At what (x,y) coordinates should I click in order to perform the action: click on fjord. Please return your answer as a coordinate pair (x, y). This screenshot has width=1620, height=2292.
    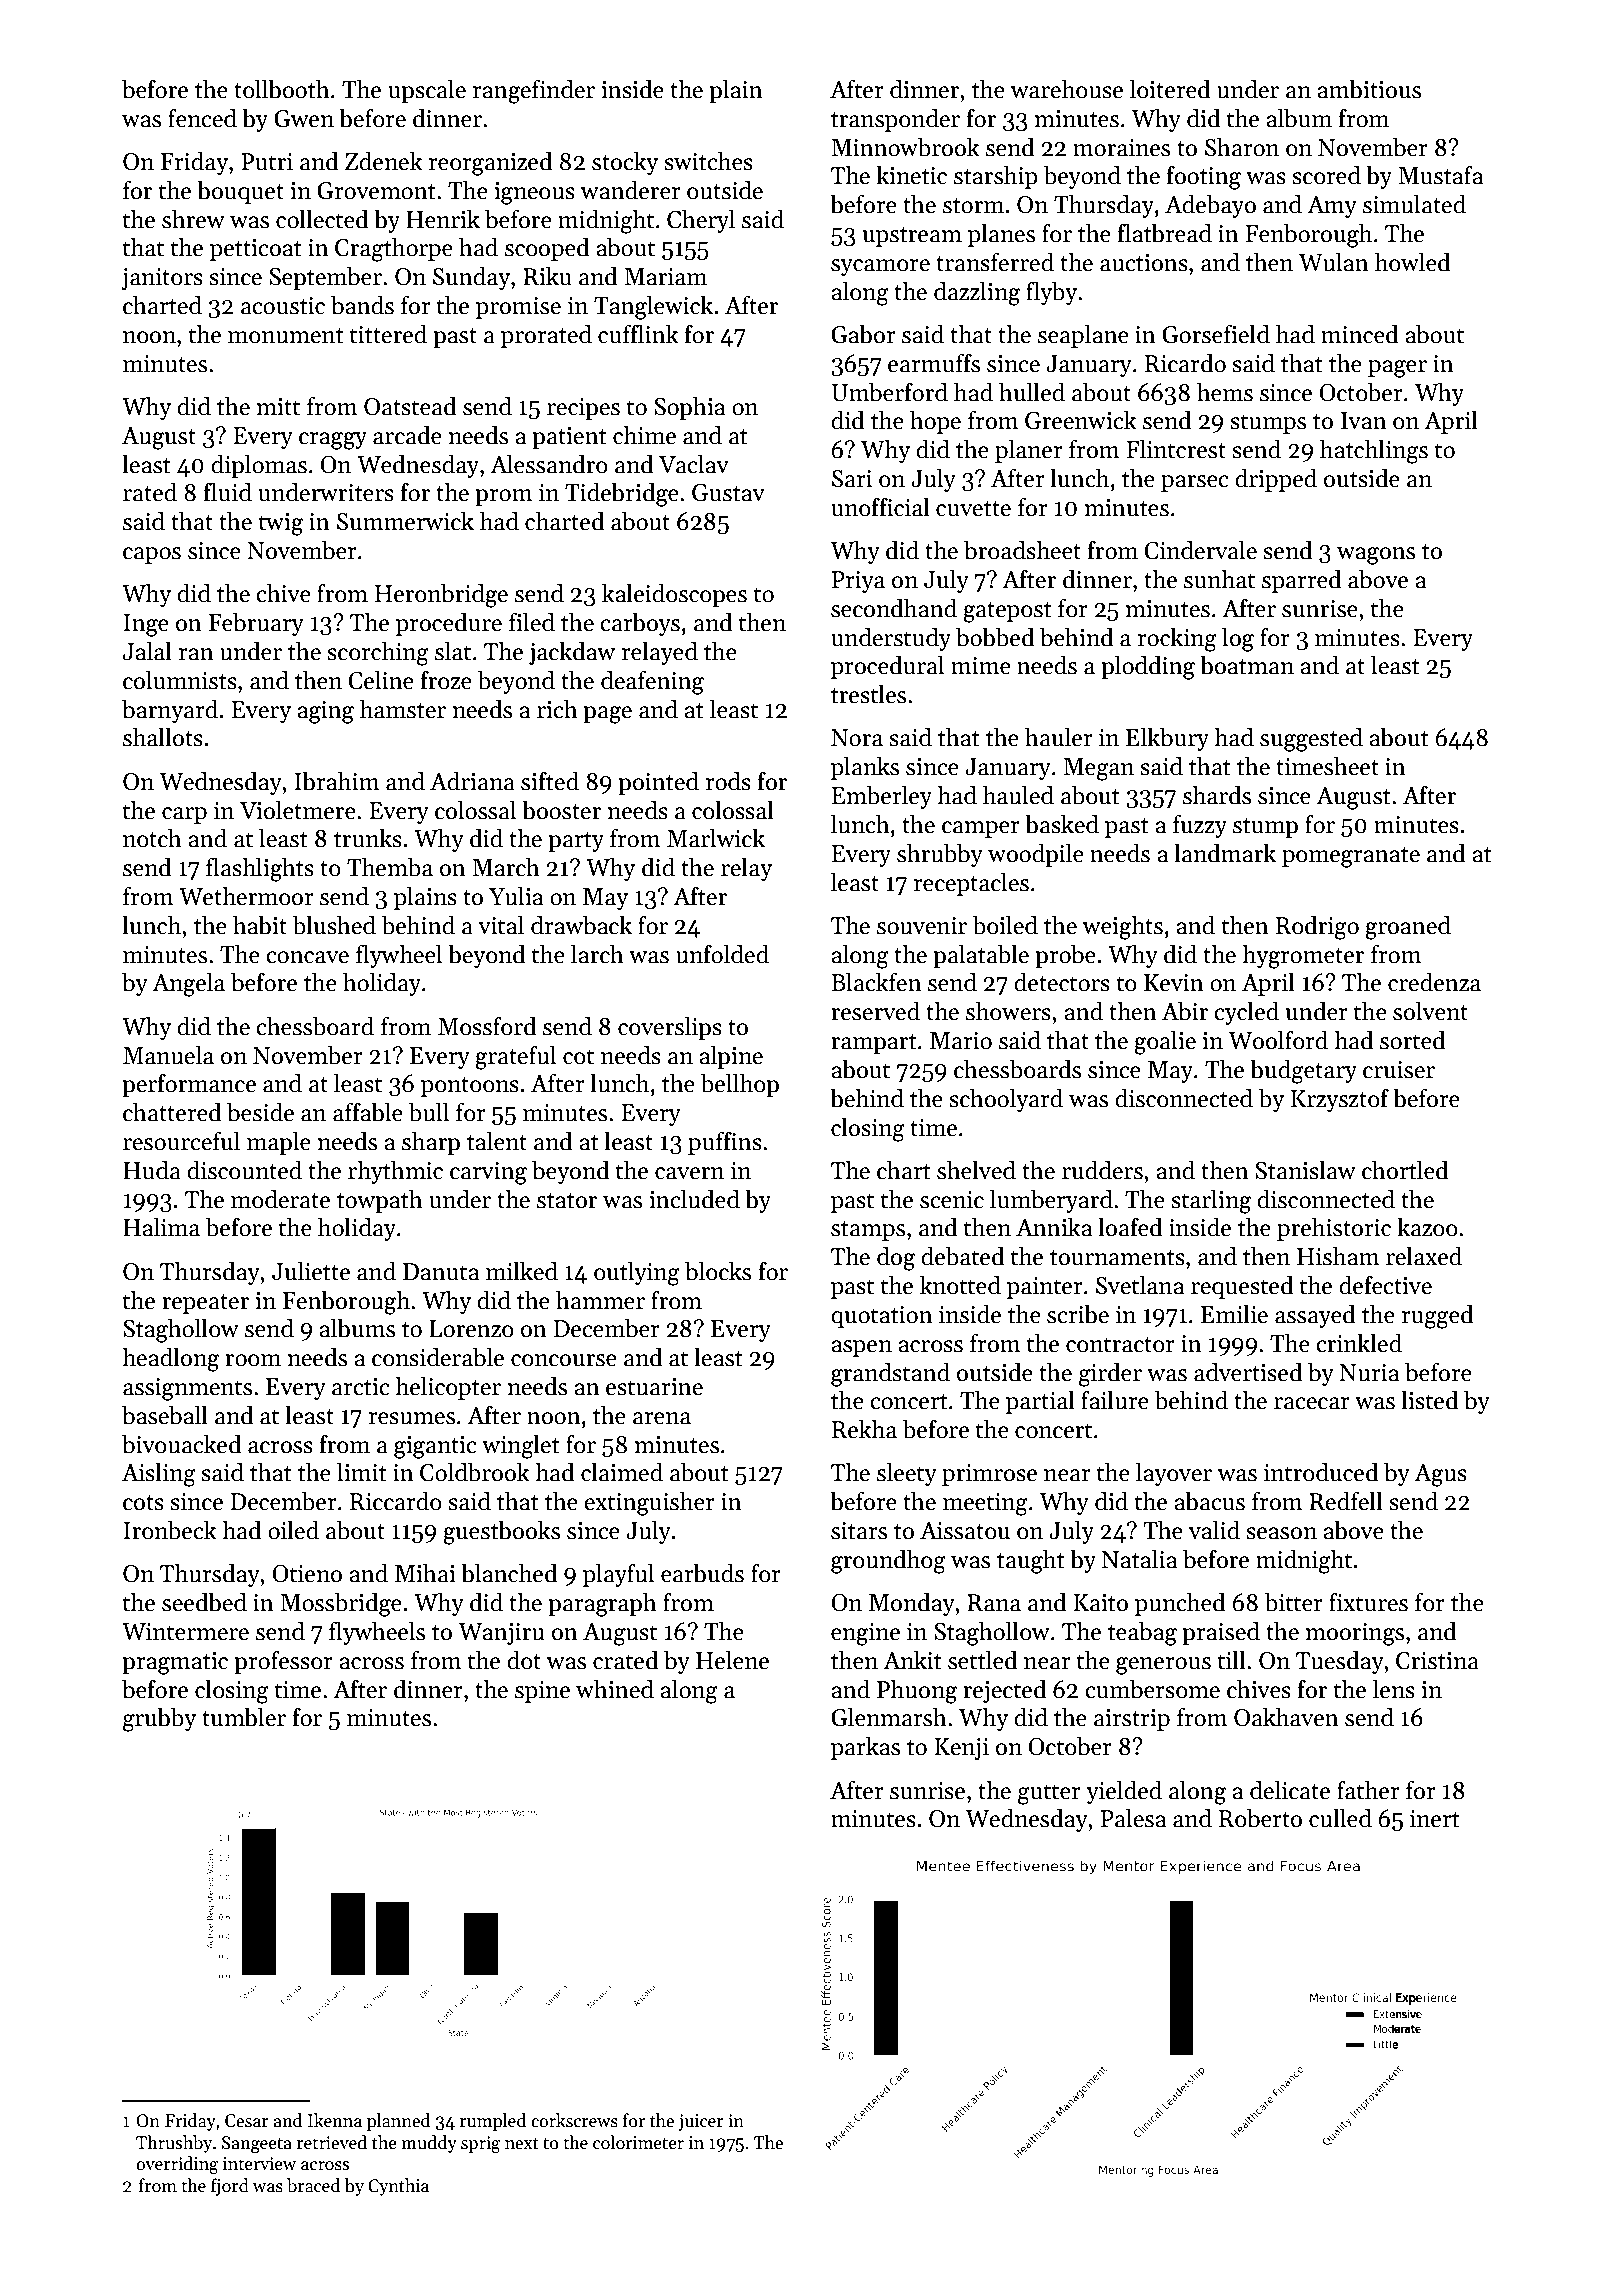
    Looking at the image, I should click on (230, 2187).
